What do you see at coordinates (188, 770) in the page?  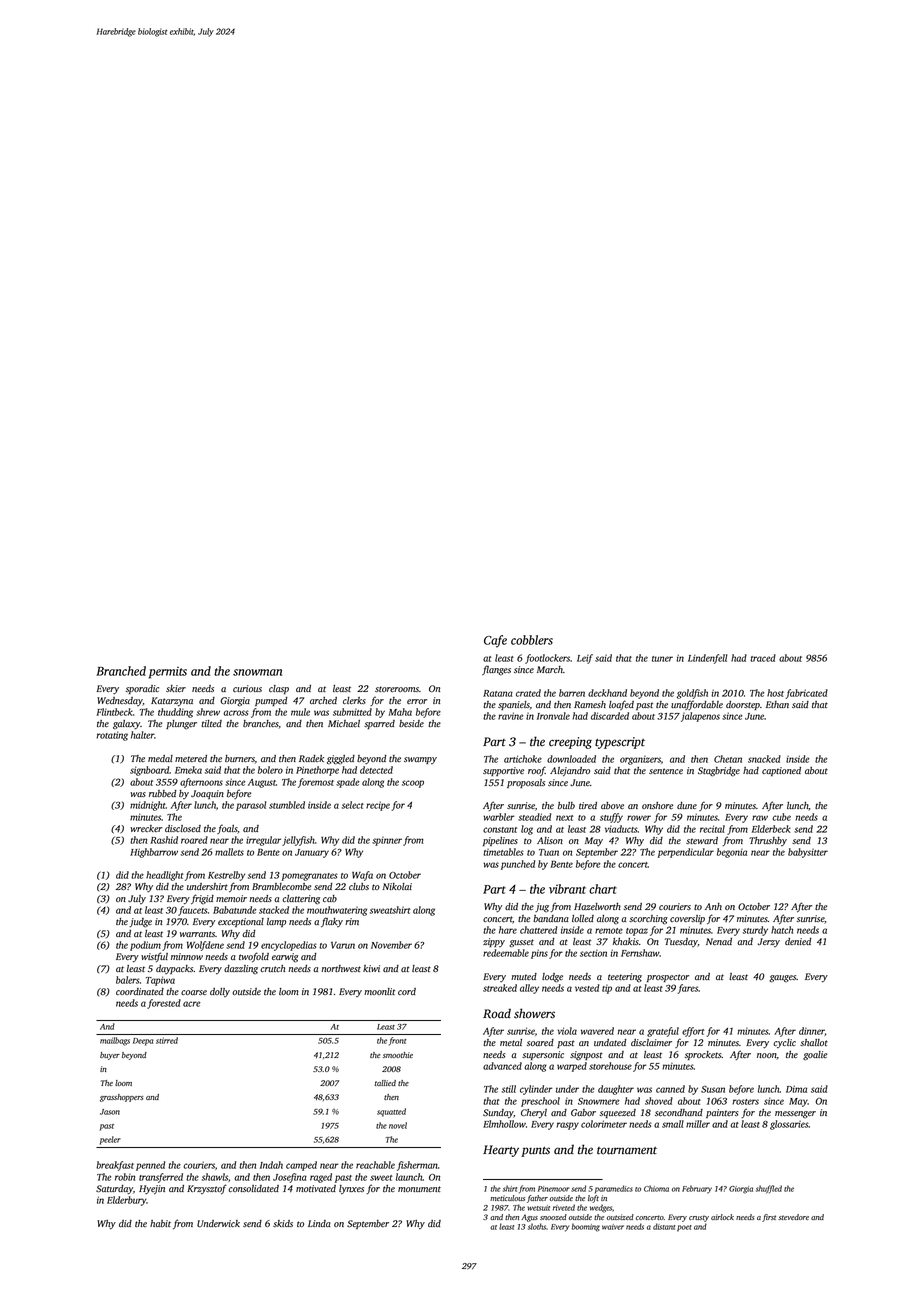 I see `Emeka` at bounding box center [188, 770].
